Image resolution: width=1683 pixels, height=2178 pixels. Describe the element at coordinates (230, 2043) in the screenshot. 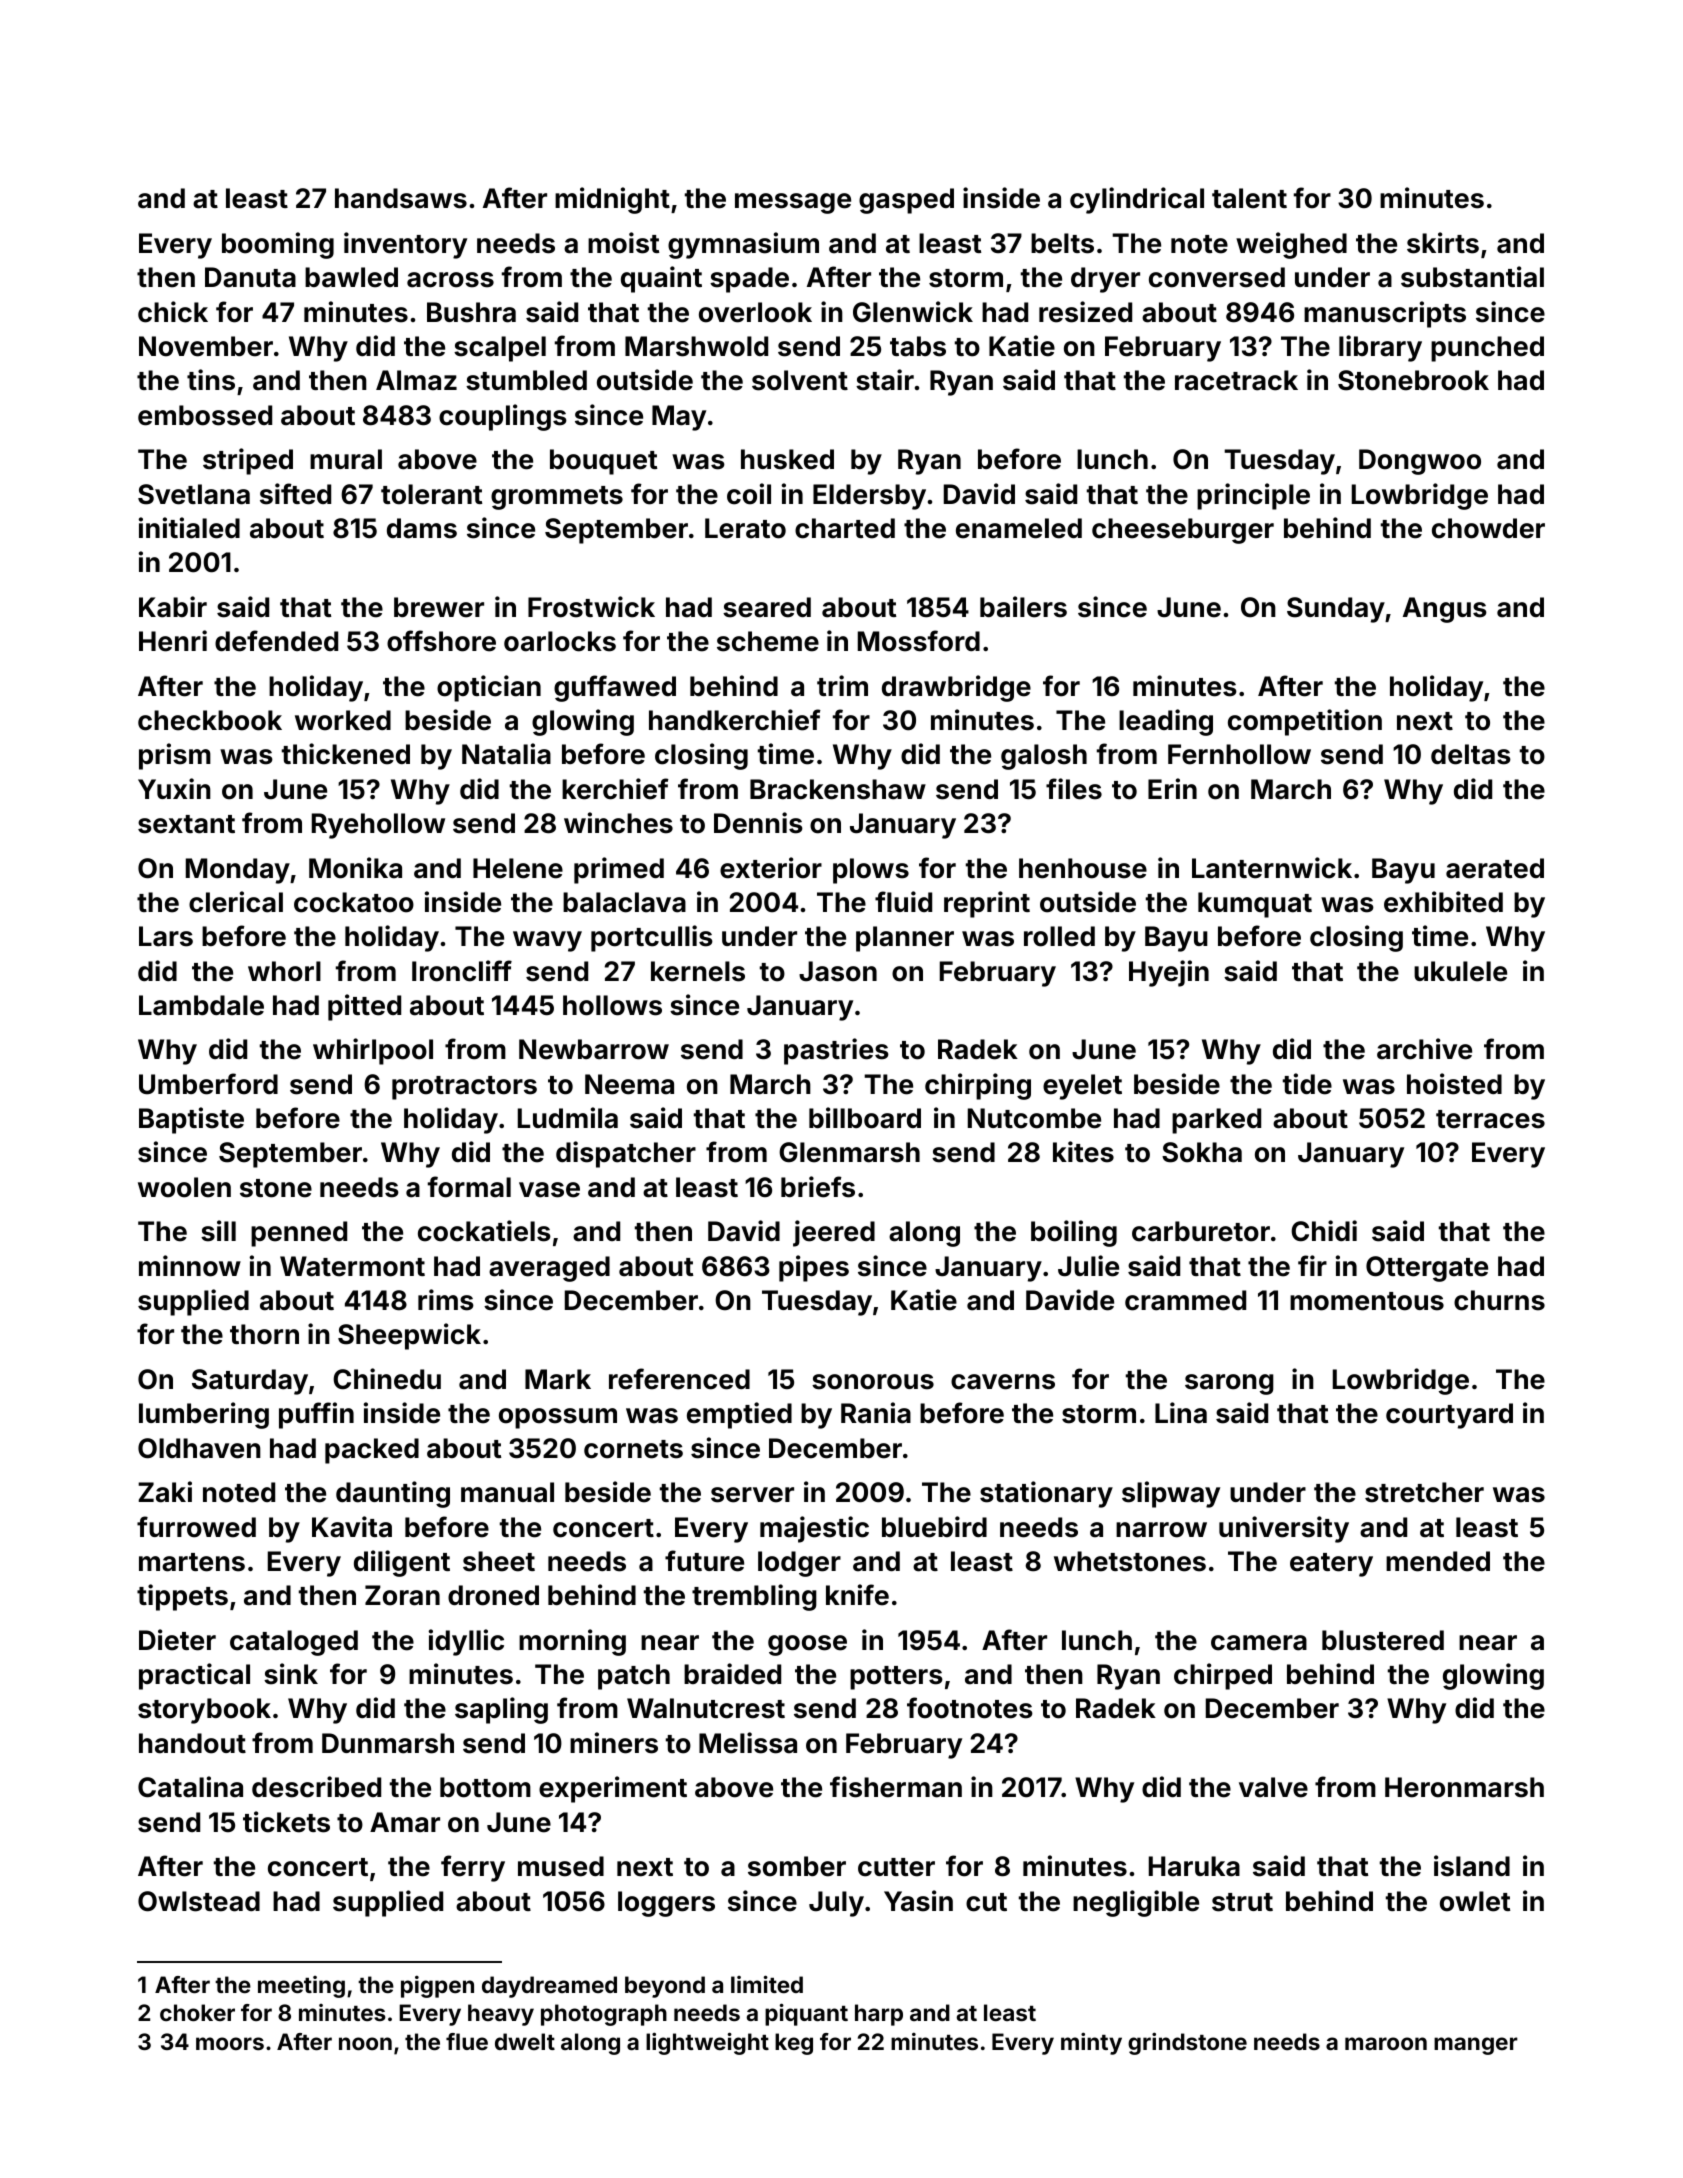

I see `moors` at that location.
